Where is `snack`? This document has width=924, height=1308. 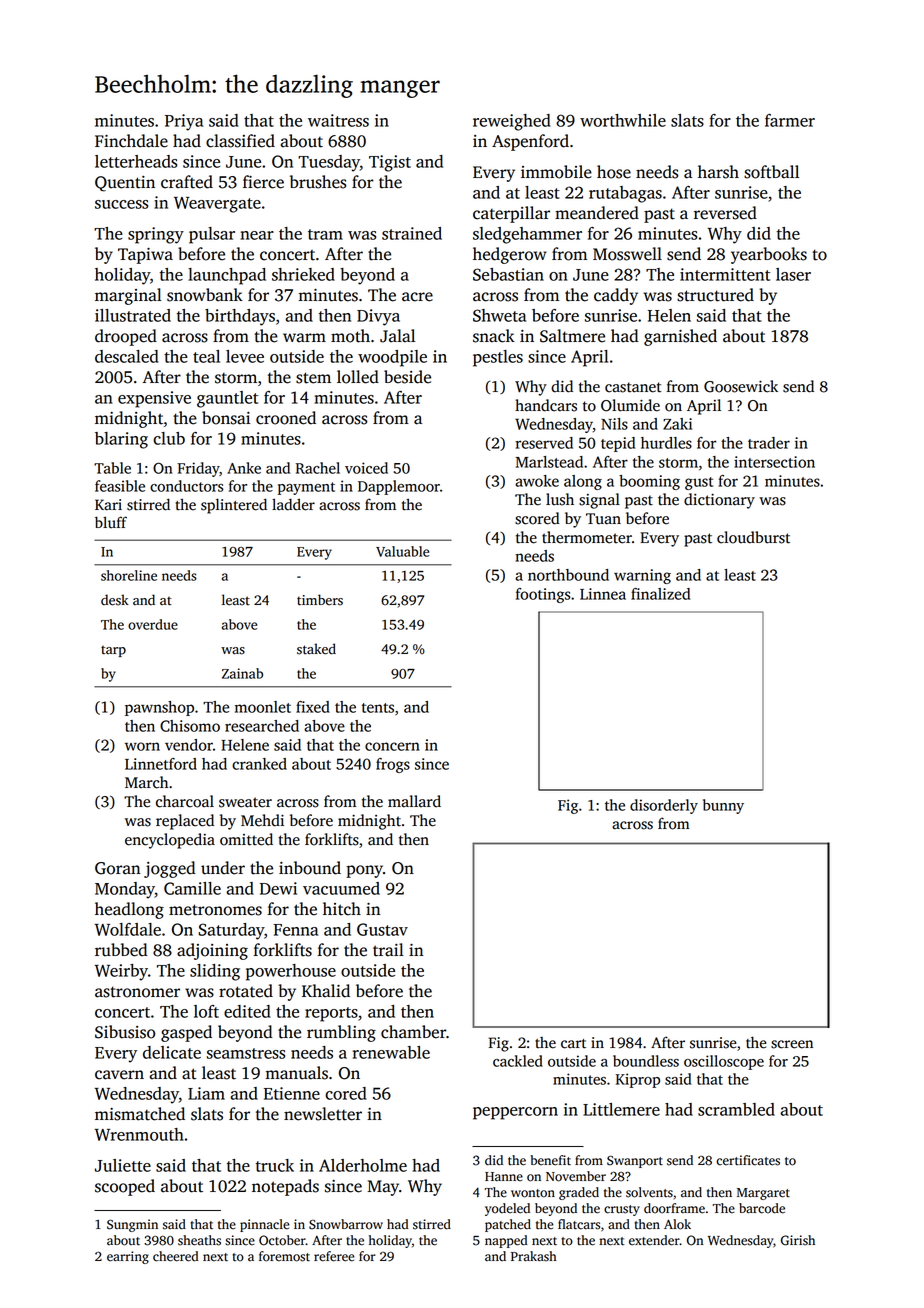
snack is located at coordinates (494, 336).
